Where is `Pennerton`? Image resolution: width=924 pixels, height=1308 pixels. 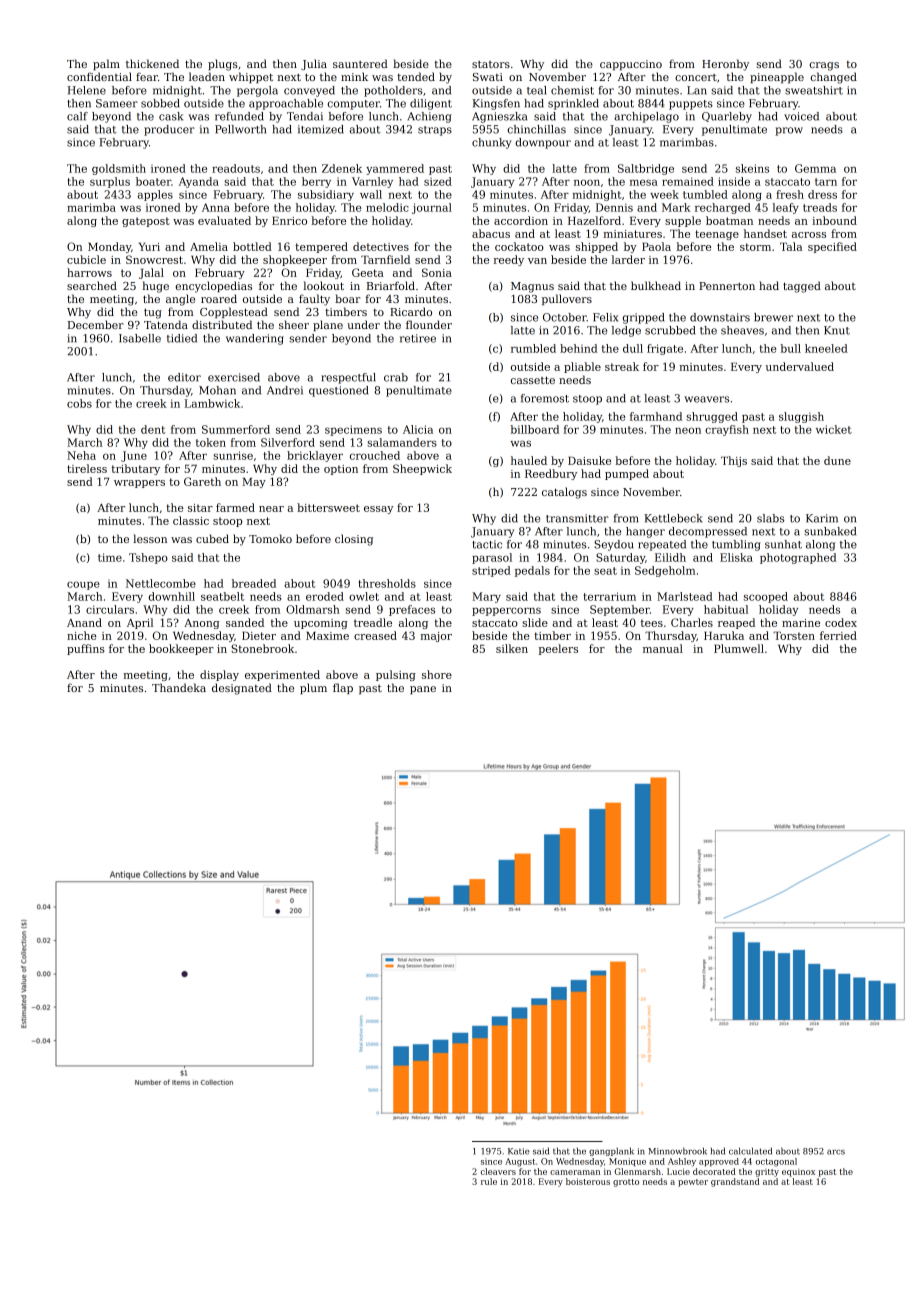
Pennerton is located at coordinates (727, 286).
